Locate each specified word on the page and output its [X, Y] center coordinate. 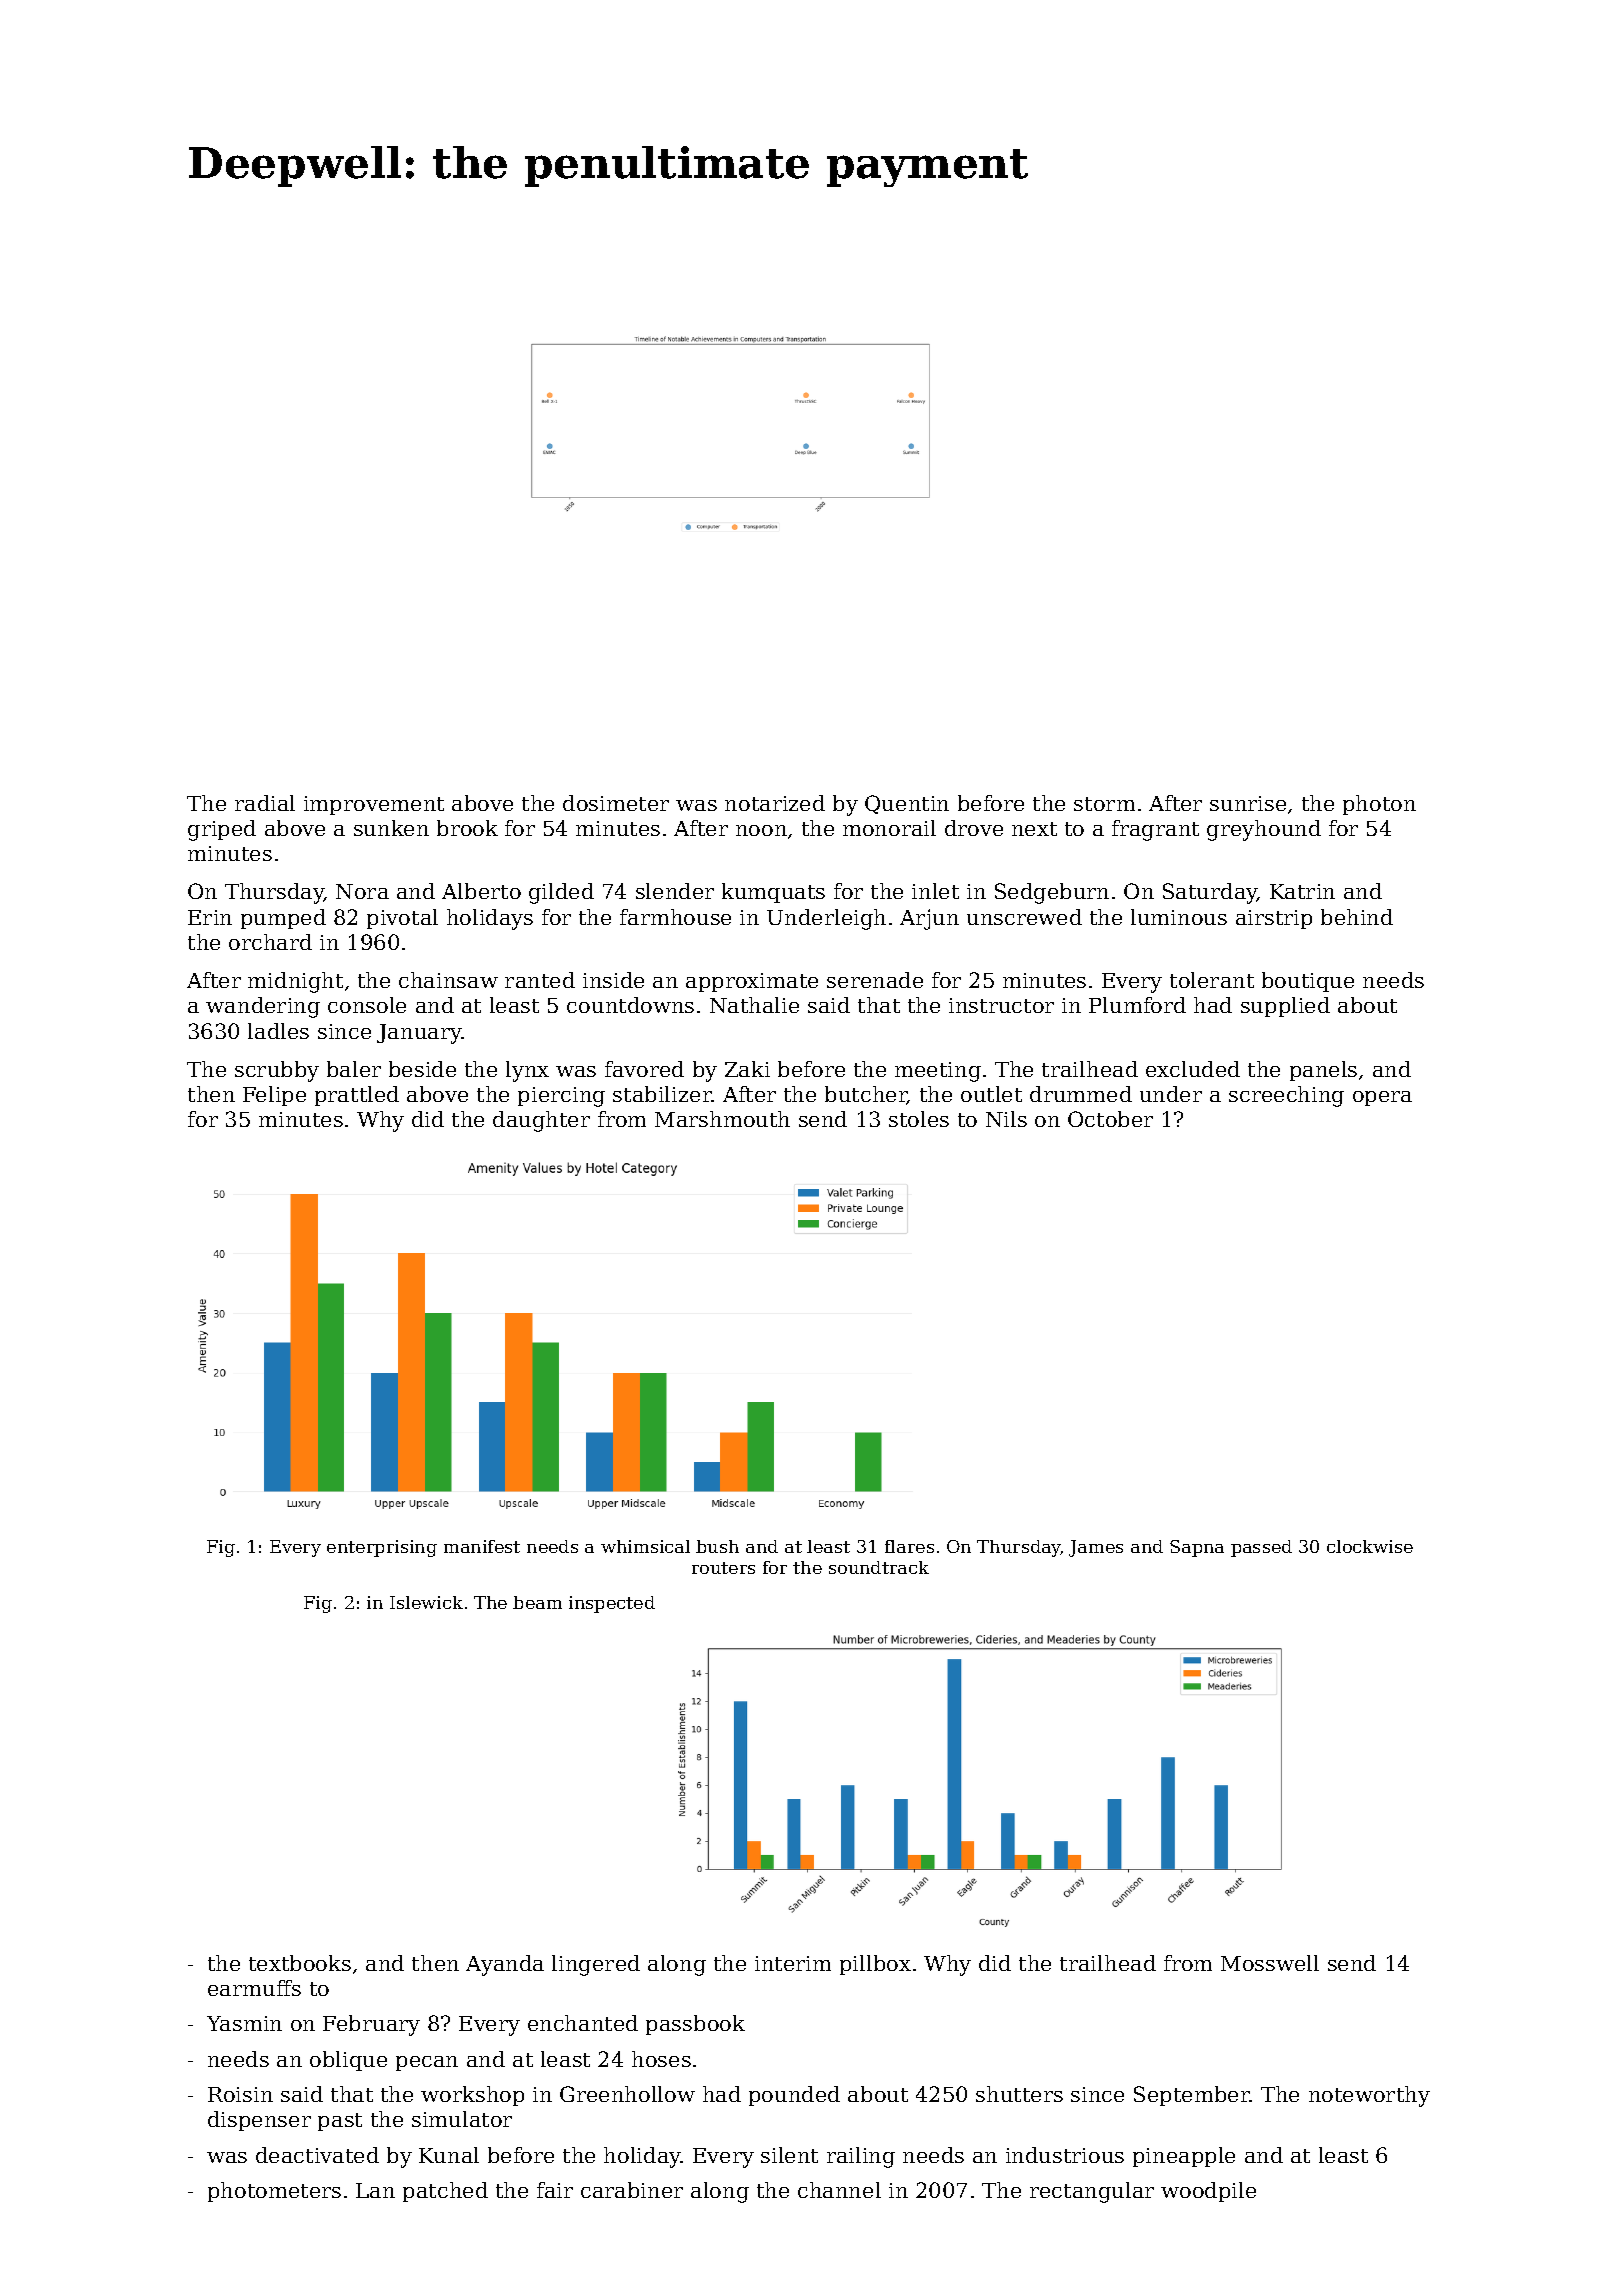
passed [1261, 1548]
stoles [919, 1119]
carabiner [632, 2190]
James [1096, 1548]
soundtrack [879, 1567]
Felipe [274, 1096]
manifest [482, 1546]
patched [445, 2192]
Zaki [747, 1069]
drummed [1081, 1094]
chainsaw [448, 980]
